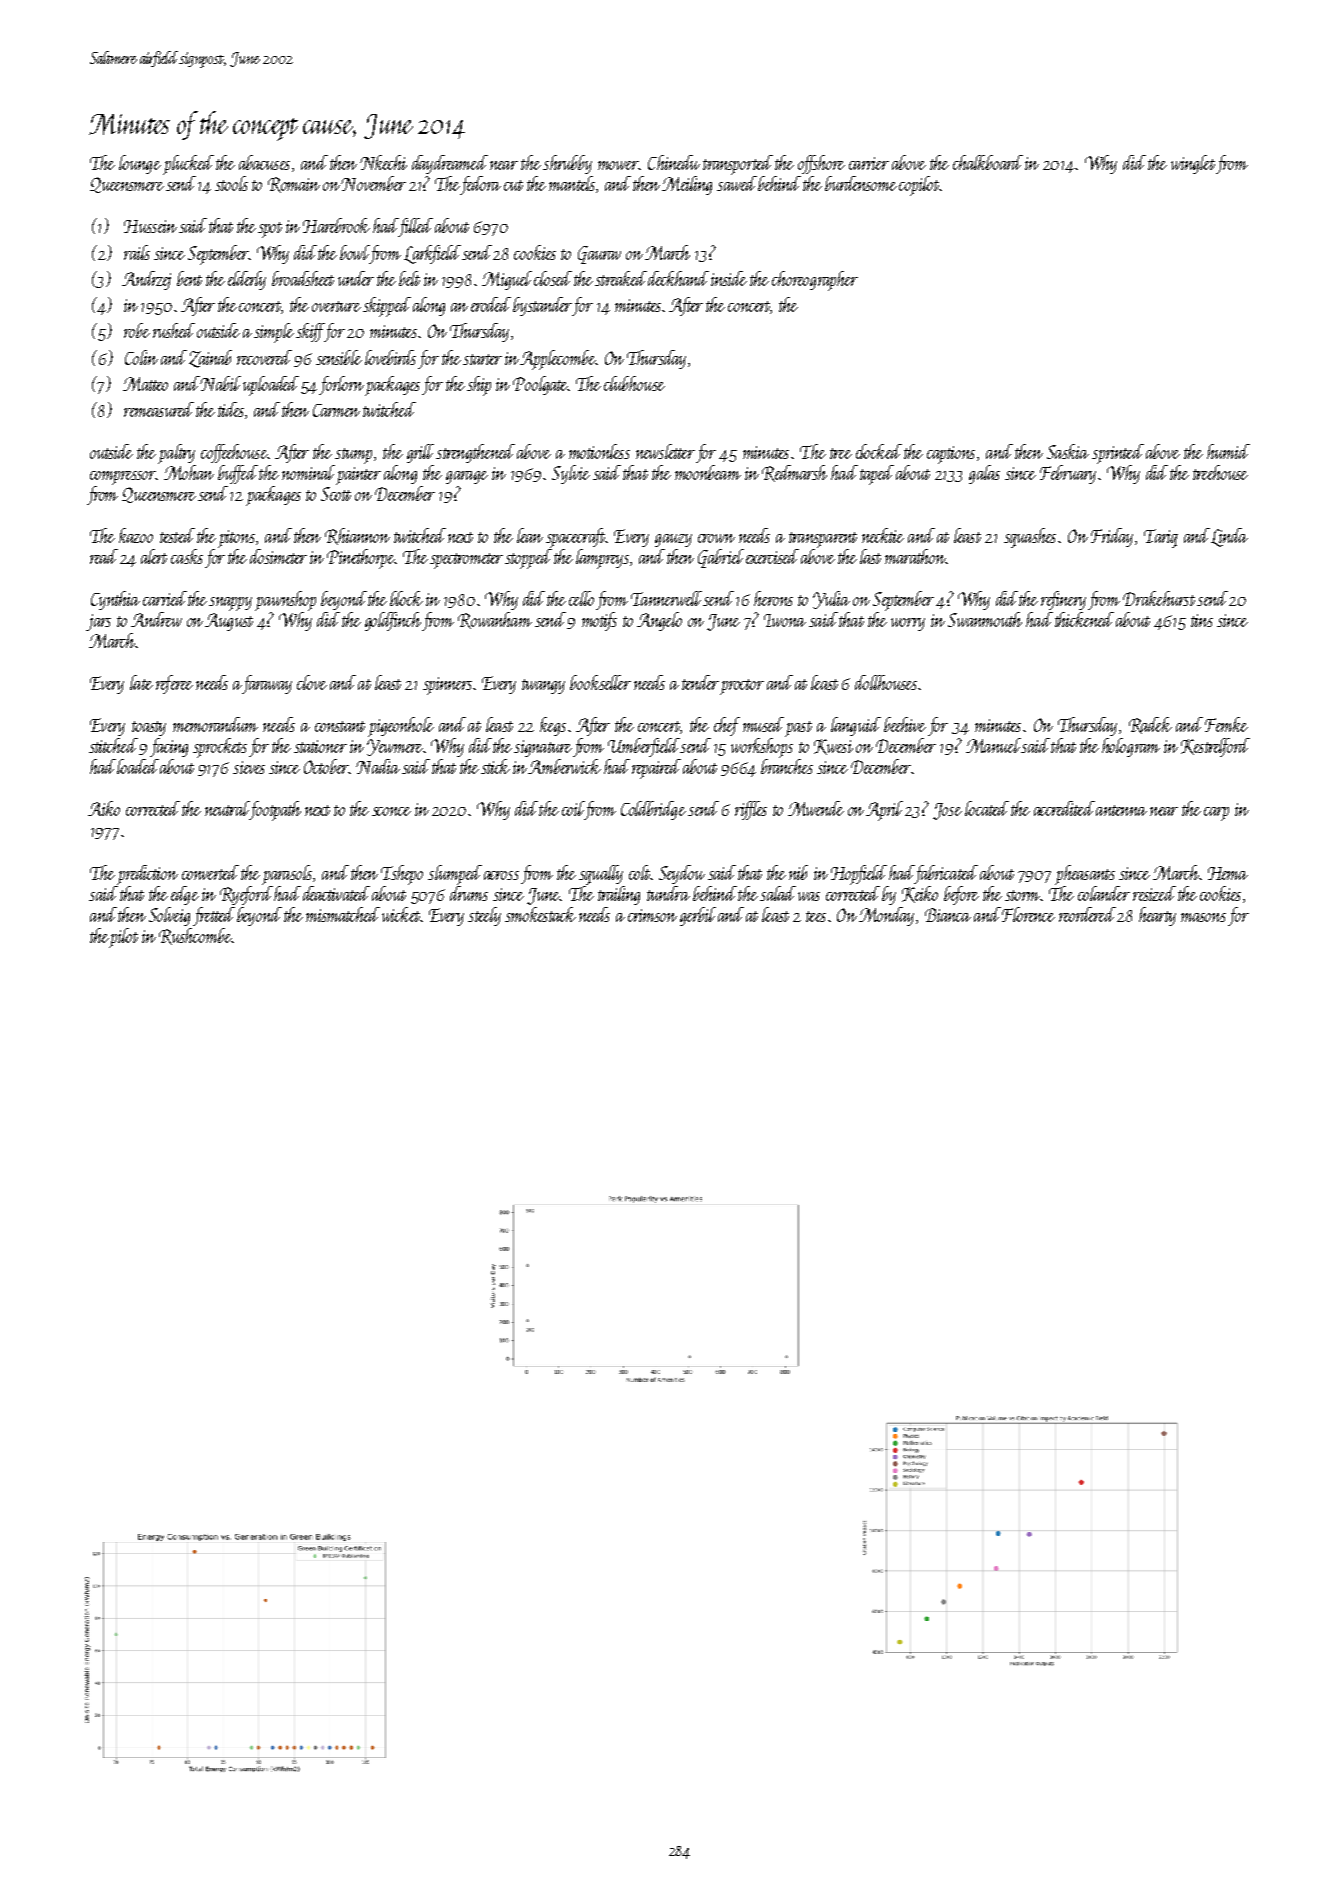 The image size is (1337, 1890). What do you see at coordinates (495, 620) in the screenshot?
I see `Rowanham` at bounding box center [495, 620].
